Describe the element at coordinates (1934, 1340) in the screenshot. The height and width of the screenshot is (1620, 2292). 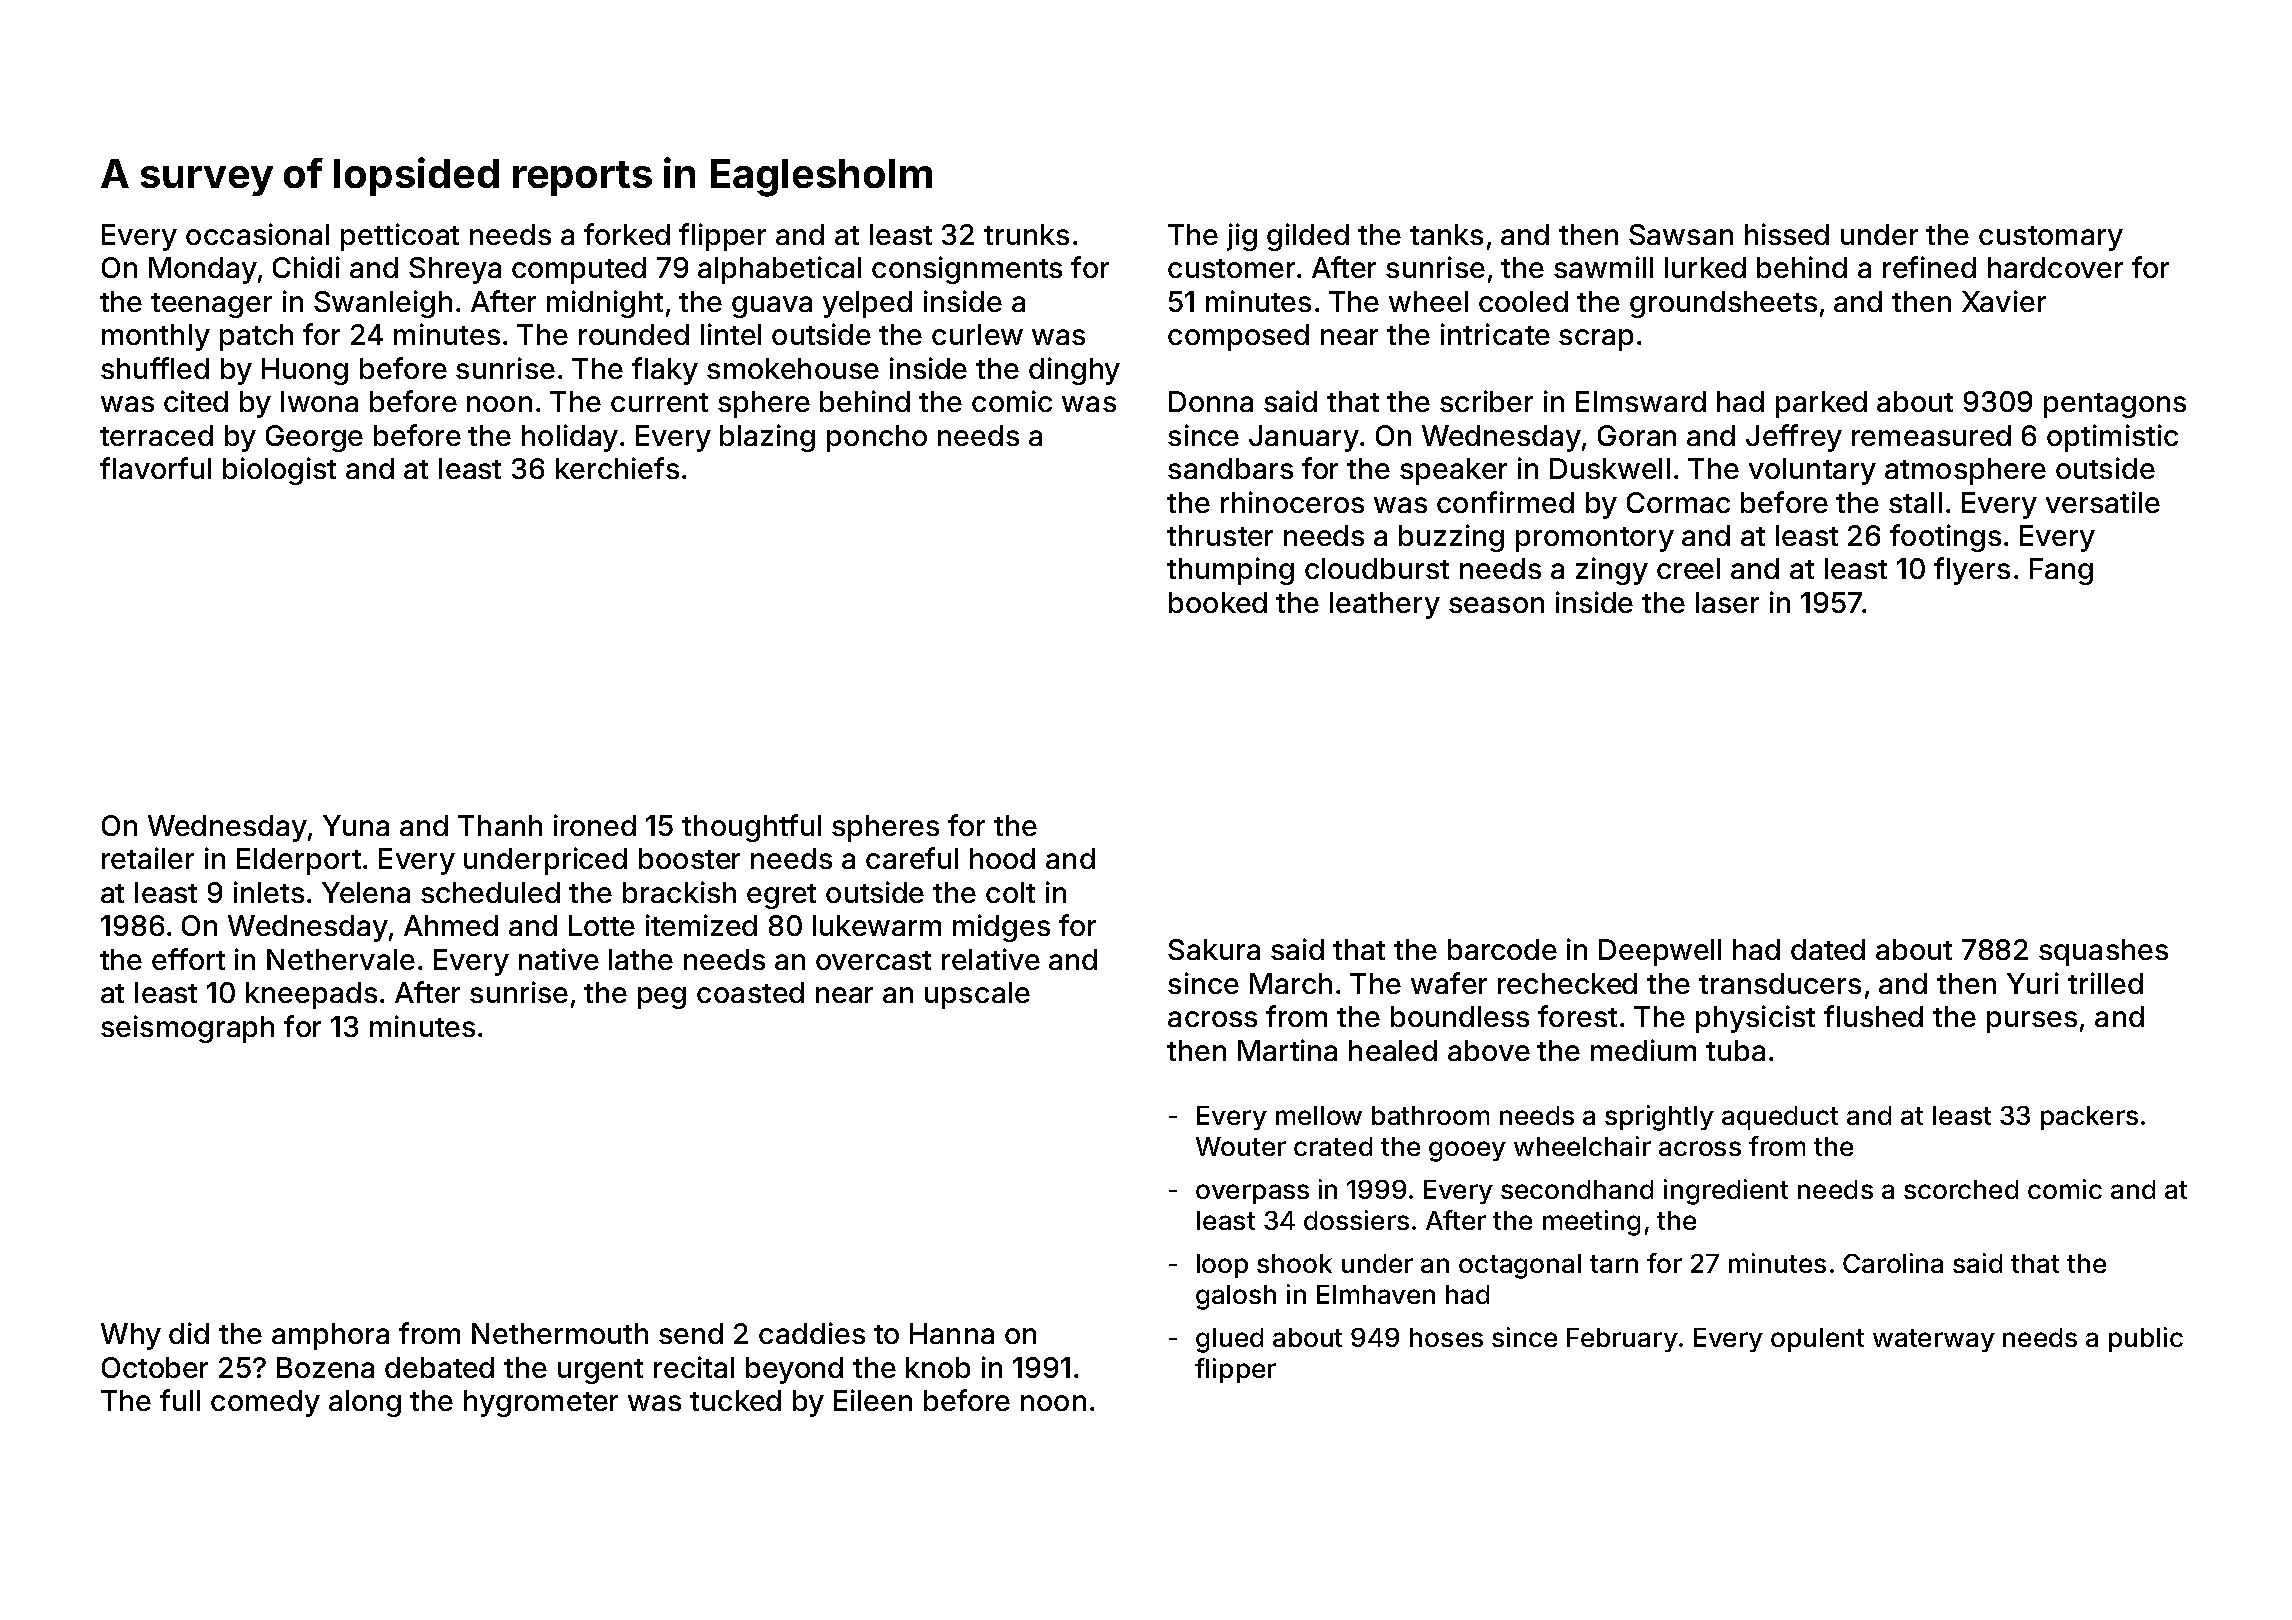
I see `waterway` at that location.
